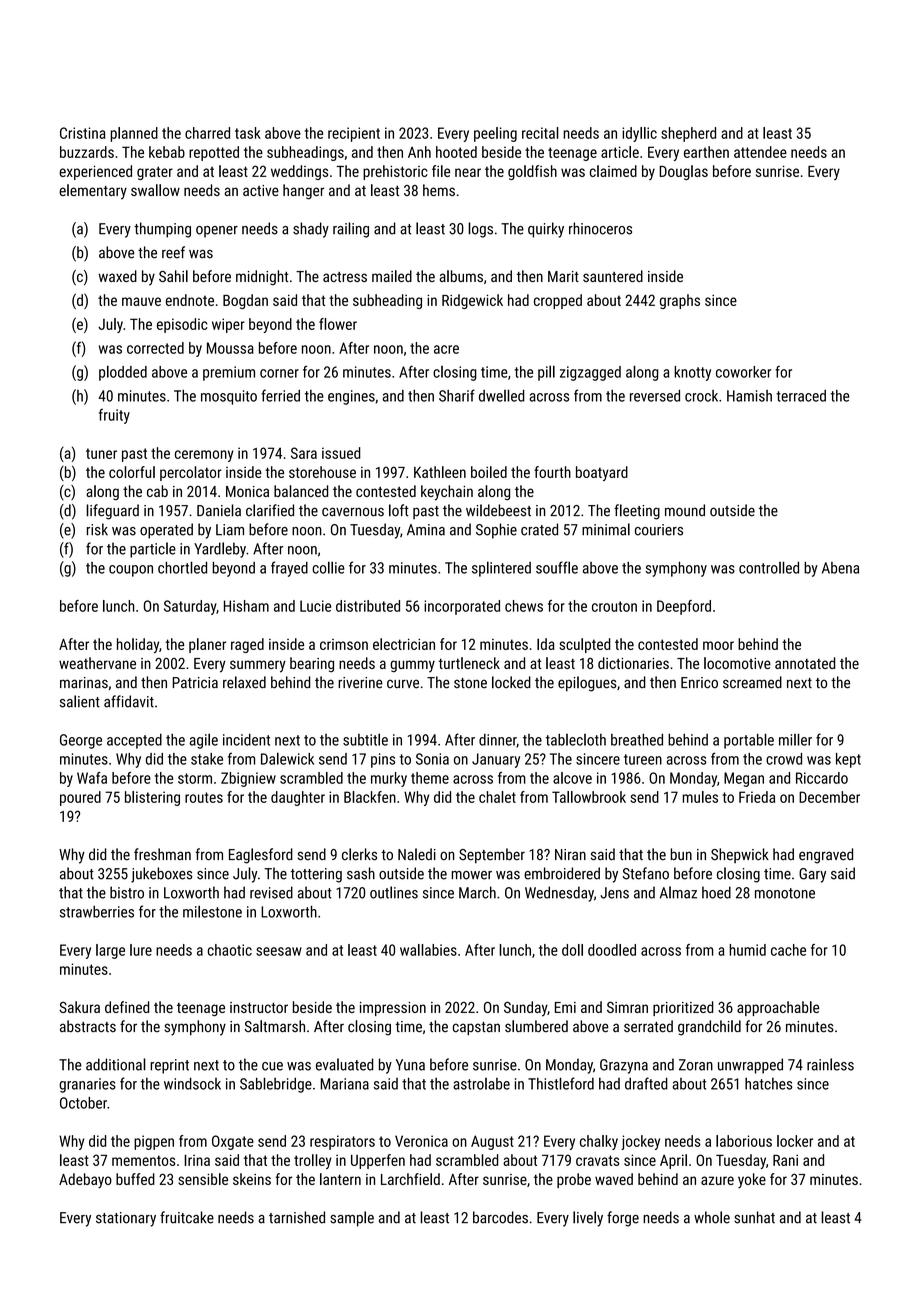  What do you see at coordinates (97, 529) in the page?
I see `risk` at bounding box center [97, 529].
